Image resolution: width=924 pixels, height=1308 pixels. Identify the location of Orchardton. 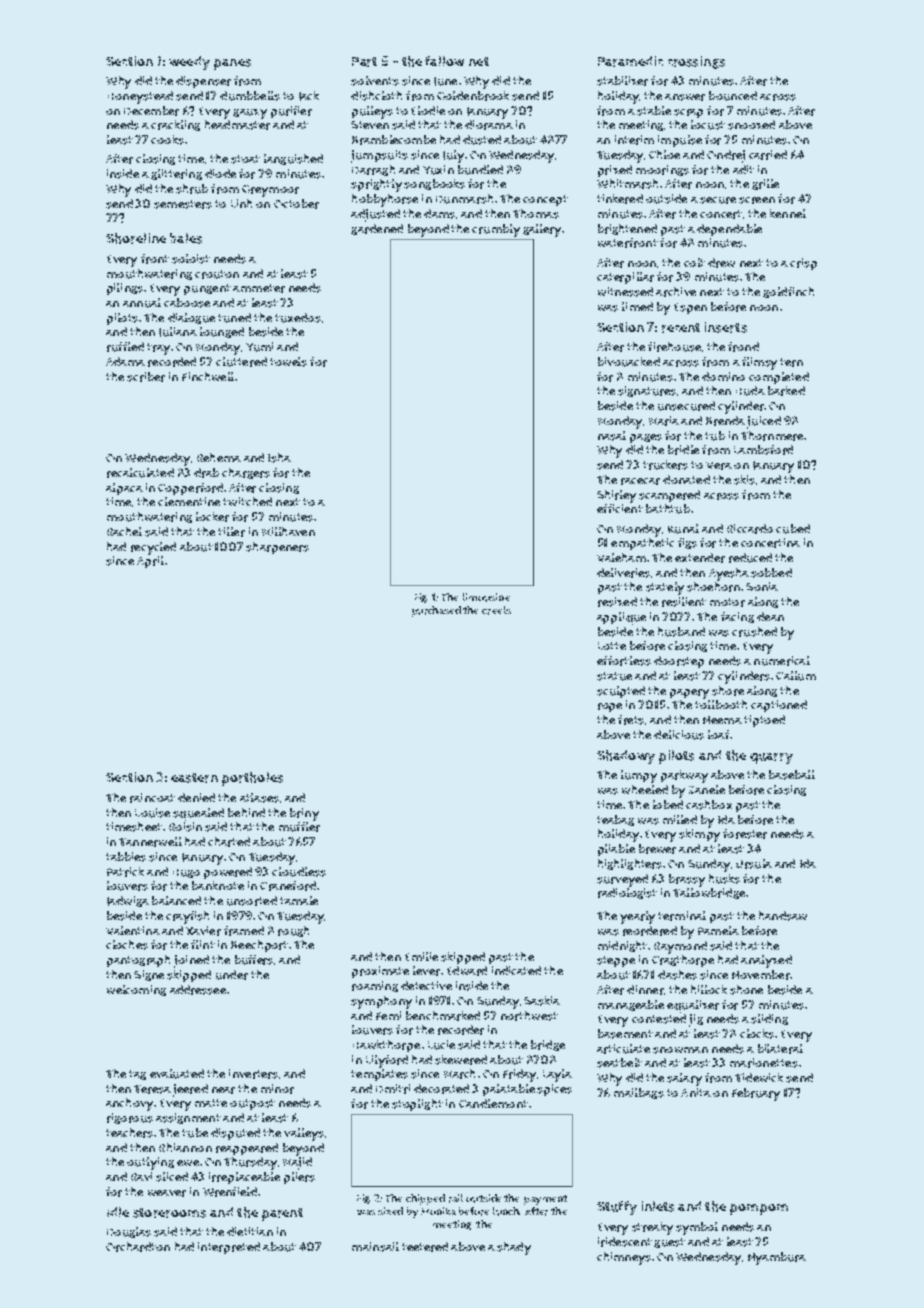
(138, 1247).
